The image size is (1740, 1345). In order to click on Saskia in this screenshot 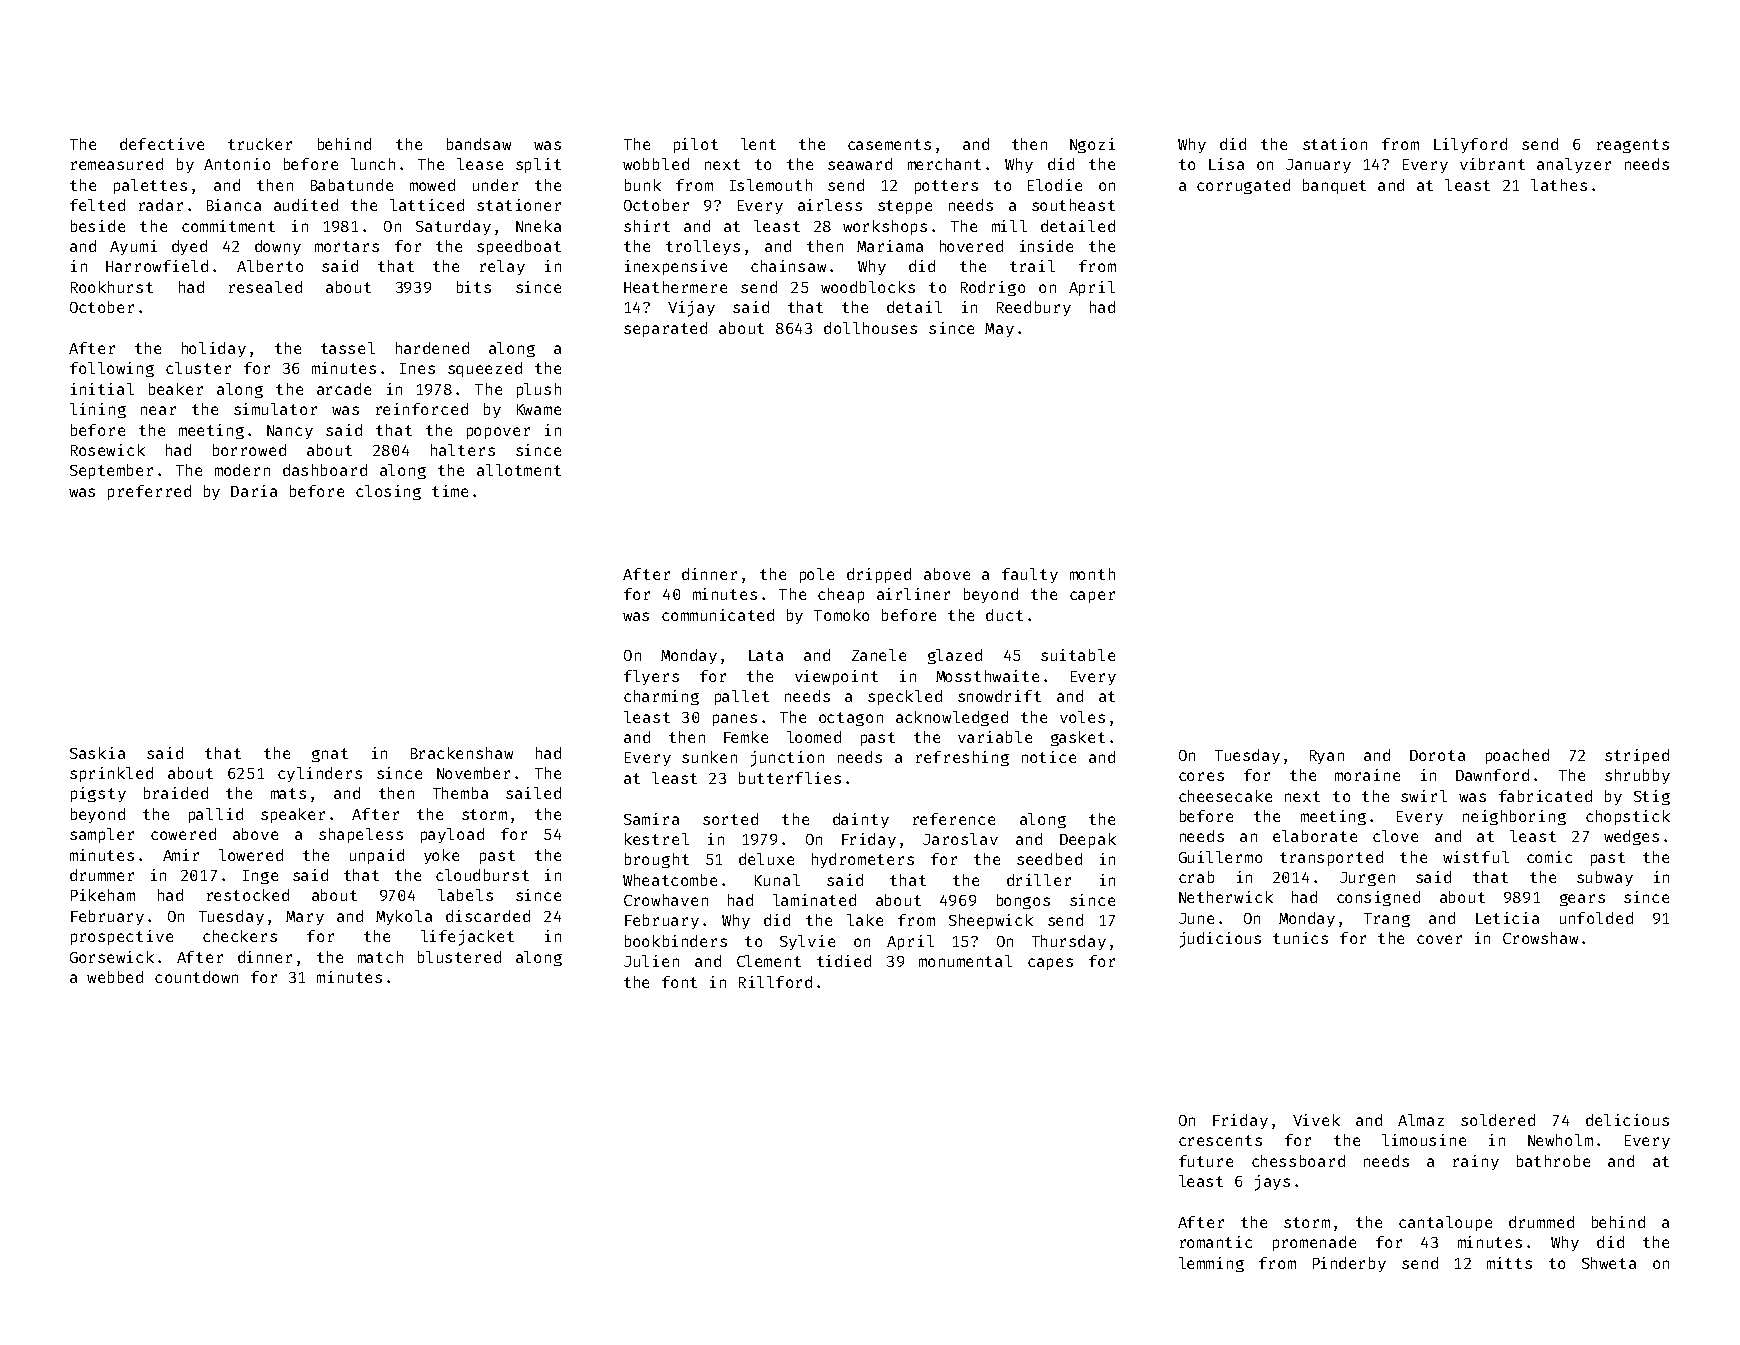, I will do `click(97, 753)`.
